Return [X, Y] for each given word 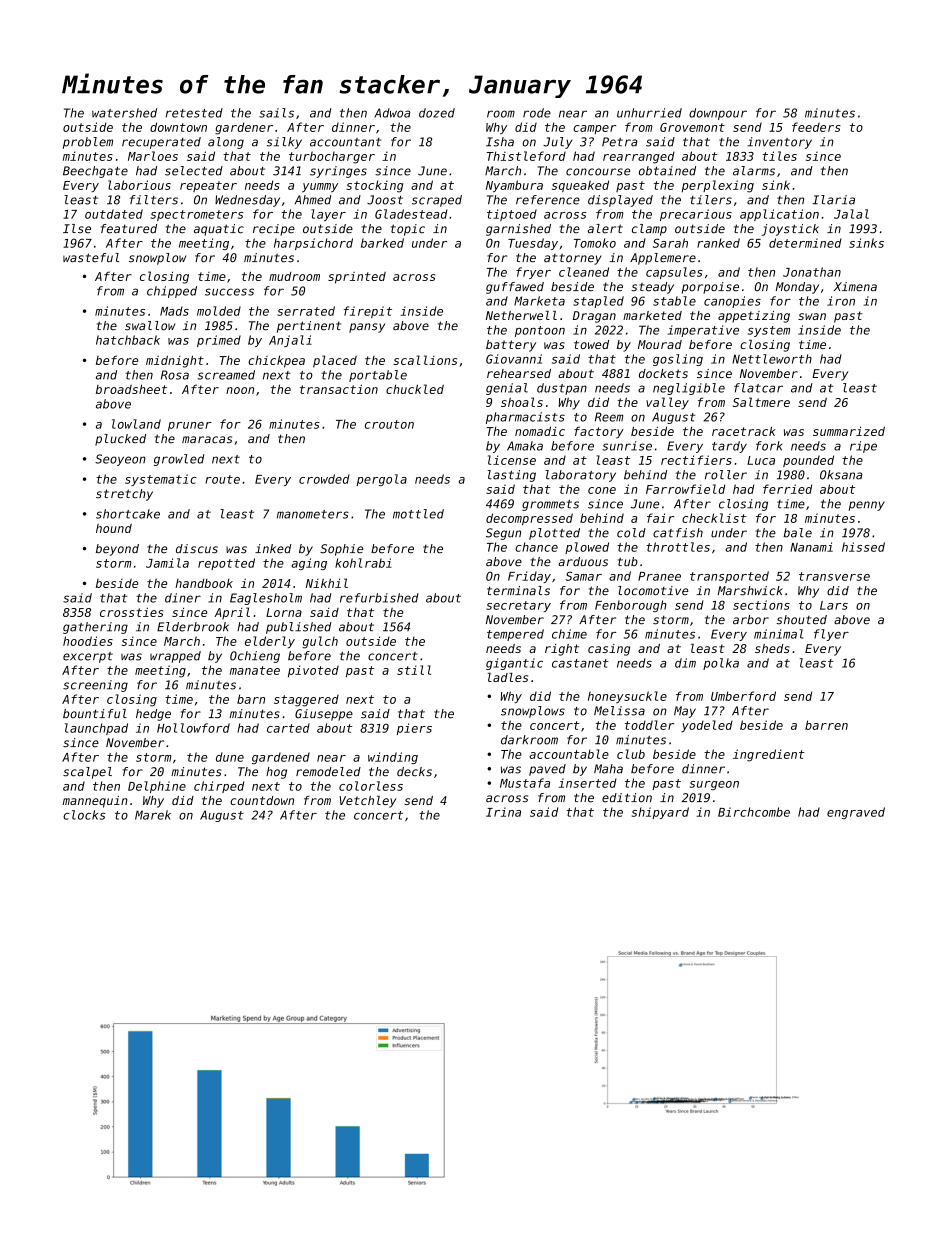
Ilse [77, 229]
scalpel [87, 773]
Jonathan [812, 272]
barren [826, 725]
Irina [503, 812]
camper [594, 129]
